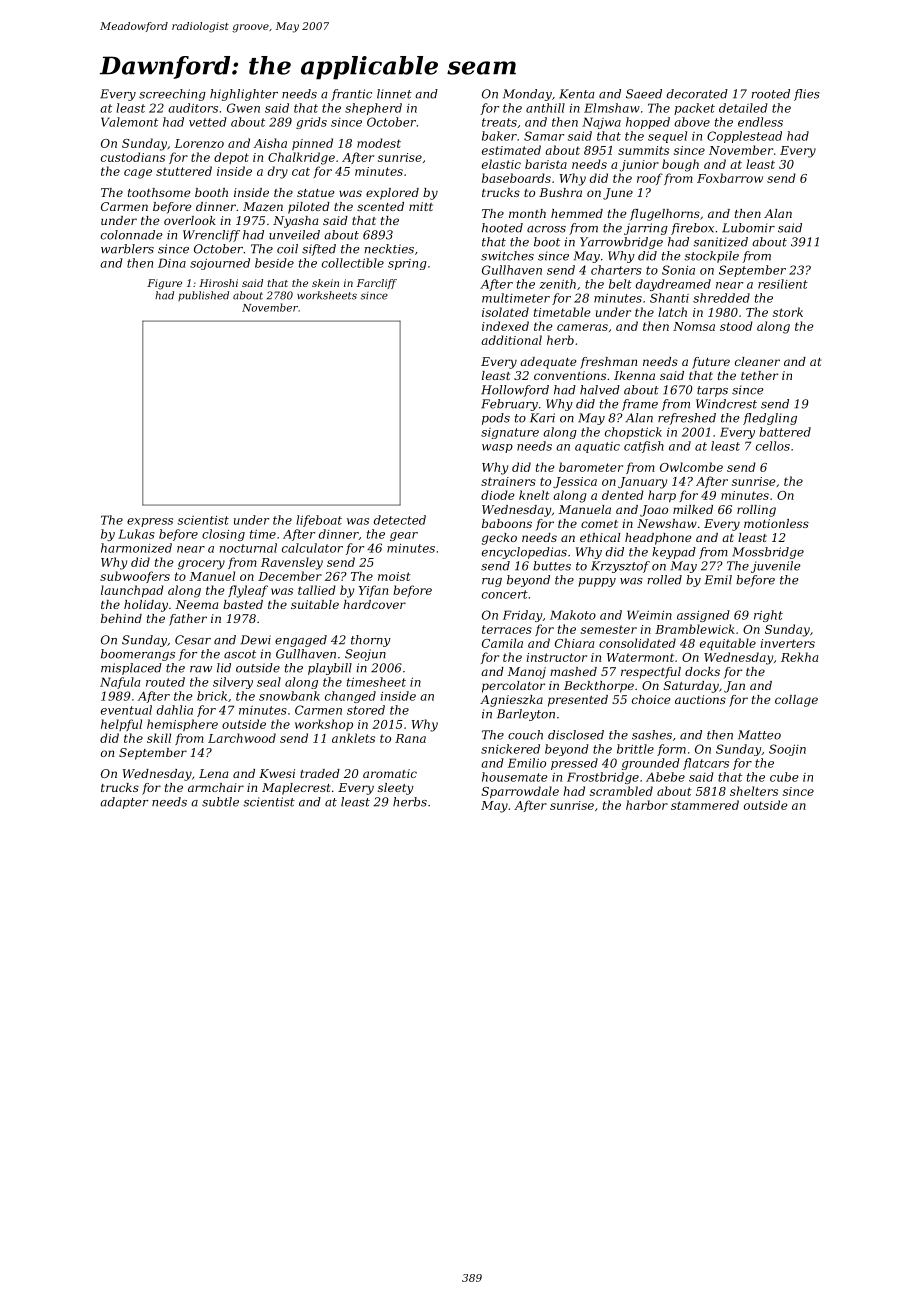 Image resolution: width=924 pixels, height=1308 pixels. I want to click on rooted, so click(770, 94).
